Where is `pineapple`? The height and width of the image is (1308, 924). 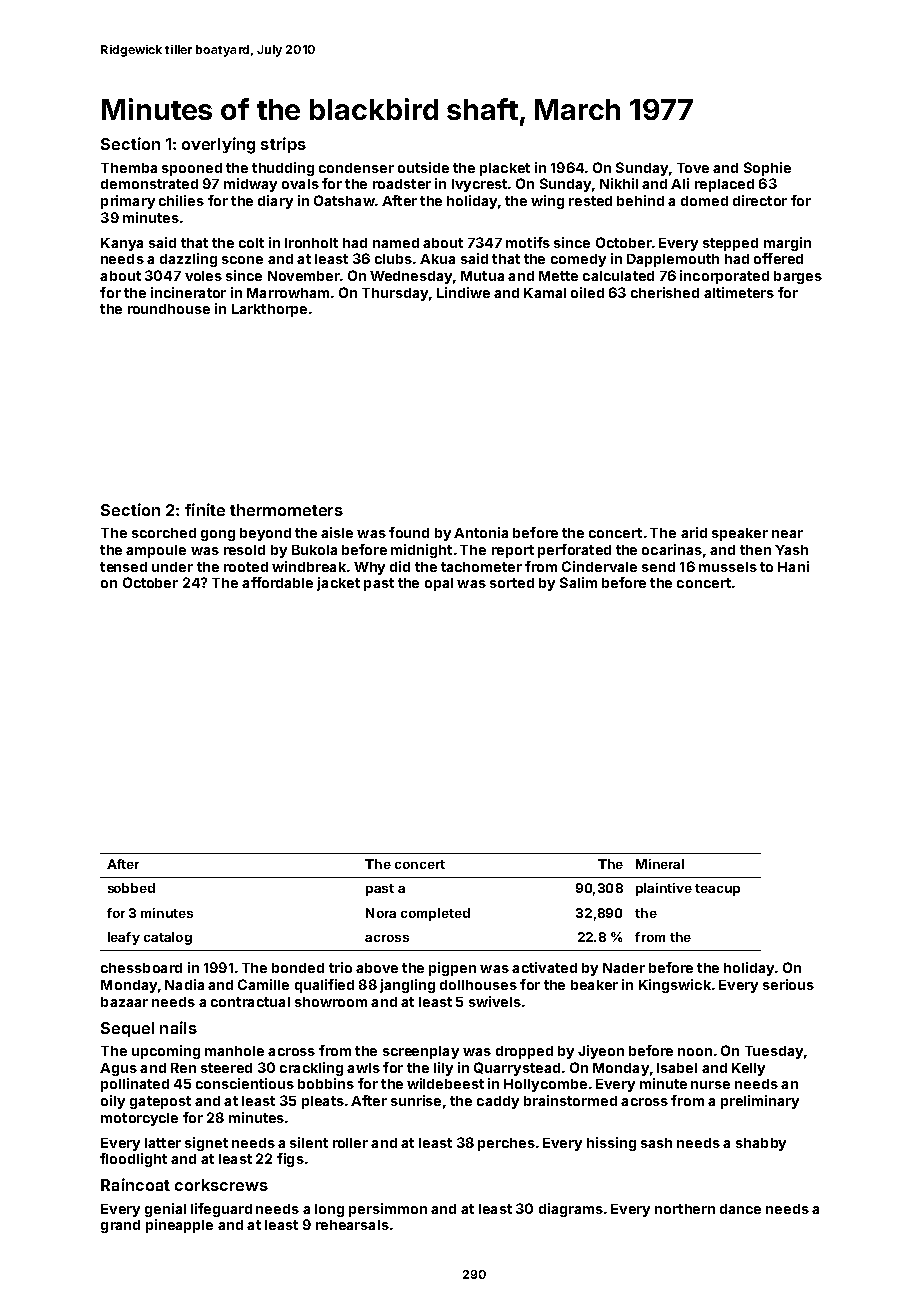 pineapple is located at coordinates (179, 1226).
